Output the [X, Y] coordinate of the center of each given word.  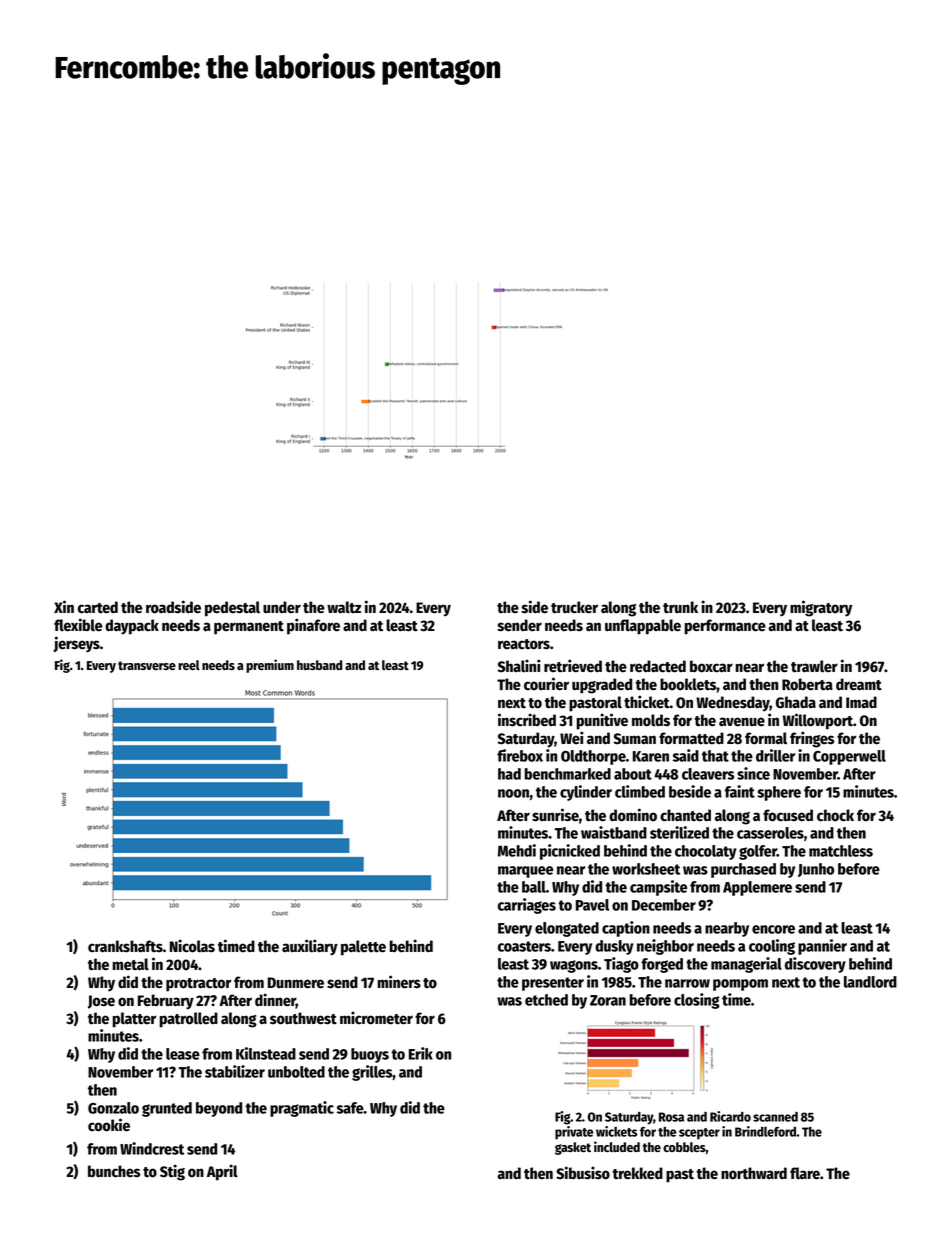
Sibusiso [583, 1173]
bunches [114, 1171]
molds [651, 720]
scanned [775, 1117]
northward [754, 1173]
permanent [249, 628]
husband [319, 665]
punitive [602, 721]
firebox [520, 755]
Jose [101, 1002]
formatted [691, 738]
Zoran [608, 1000]
